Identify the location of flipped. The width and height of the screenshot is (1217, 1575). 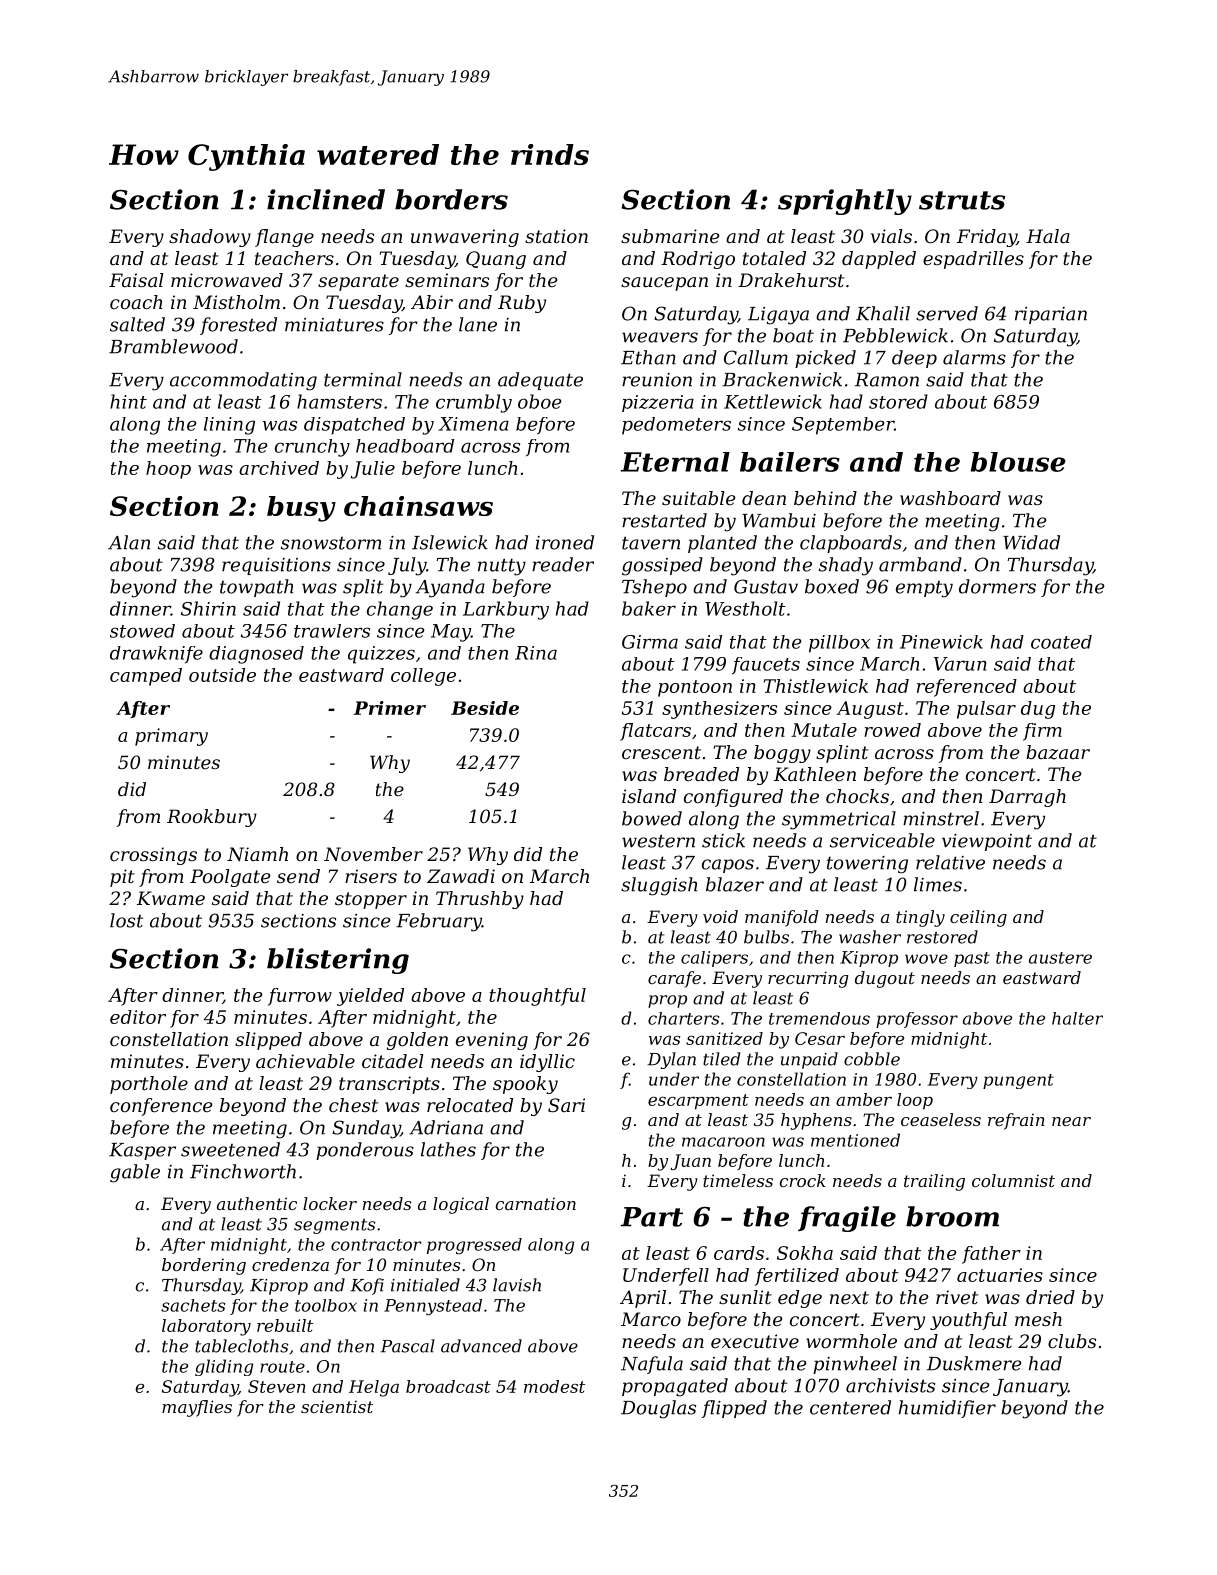
(734, 1409).
